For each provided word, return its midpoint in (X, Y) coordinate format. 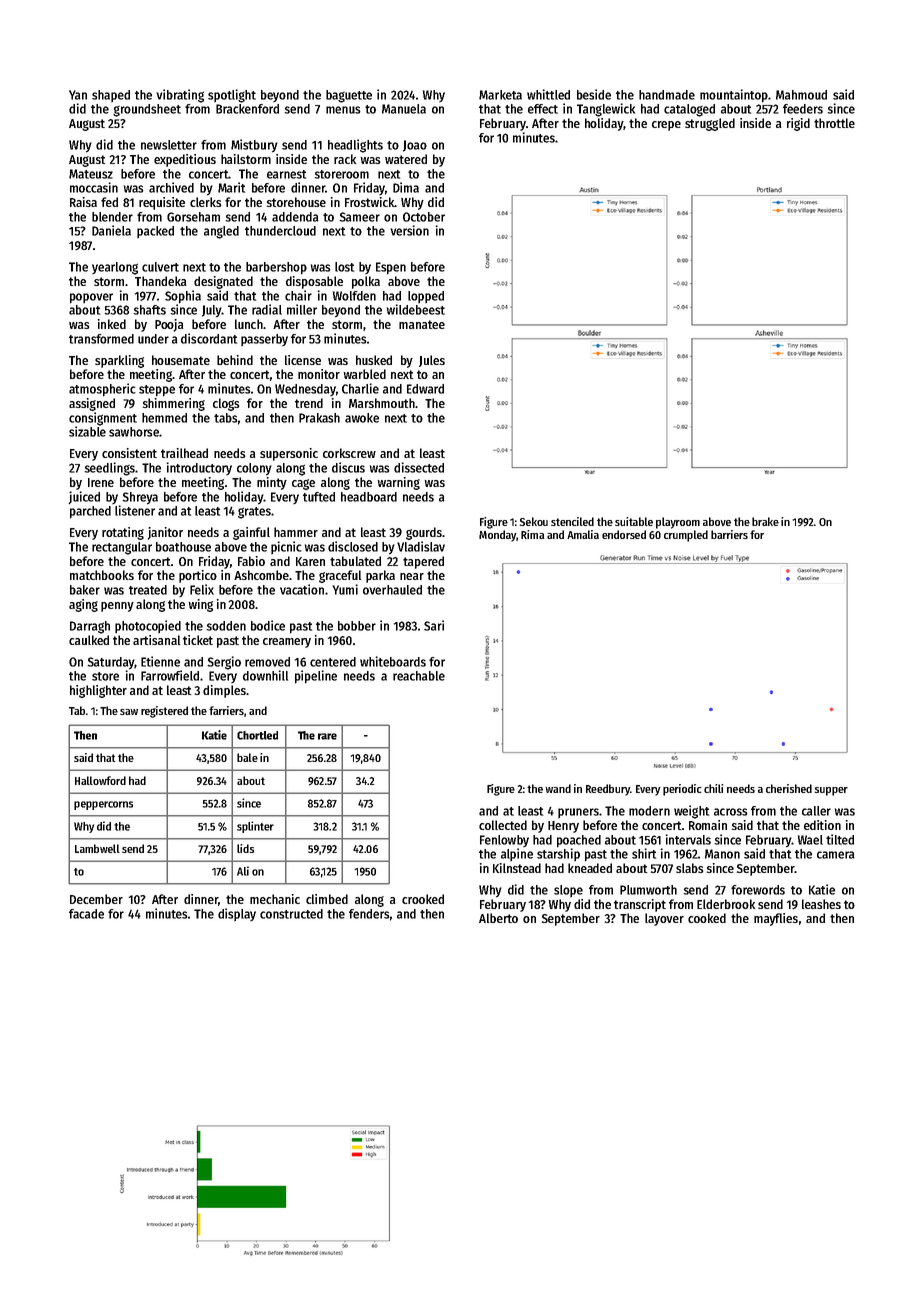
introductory (199, 468)
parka (380, 576)
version (409, 230)
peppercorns (103, 805)
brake (765, 521)
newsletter (169, 145)
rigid (798, 124)
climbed (327, 899)
